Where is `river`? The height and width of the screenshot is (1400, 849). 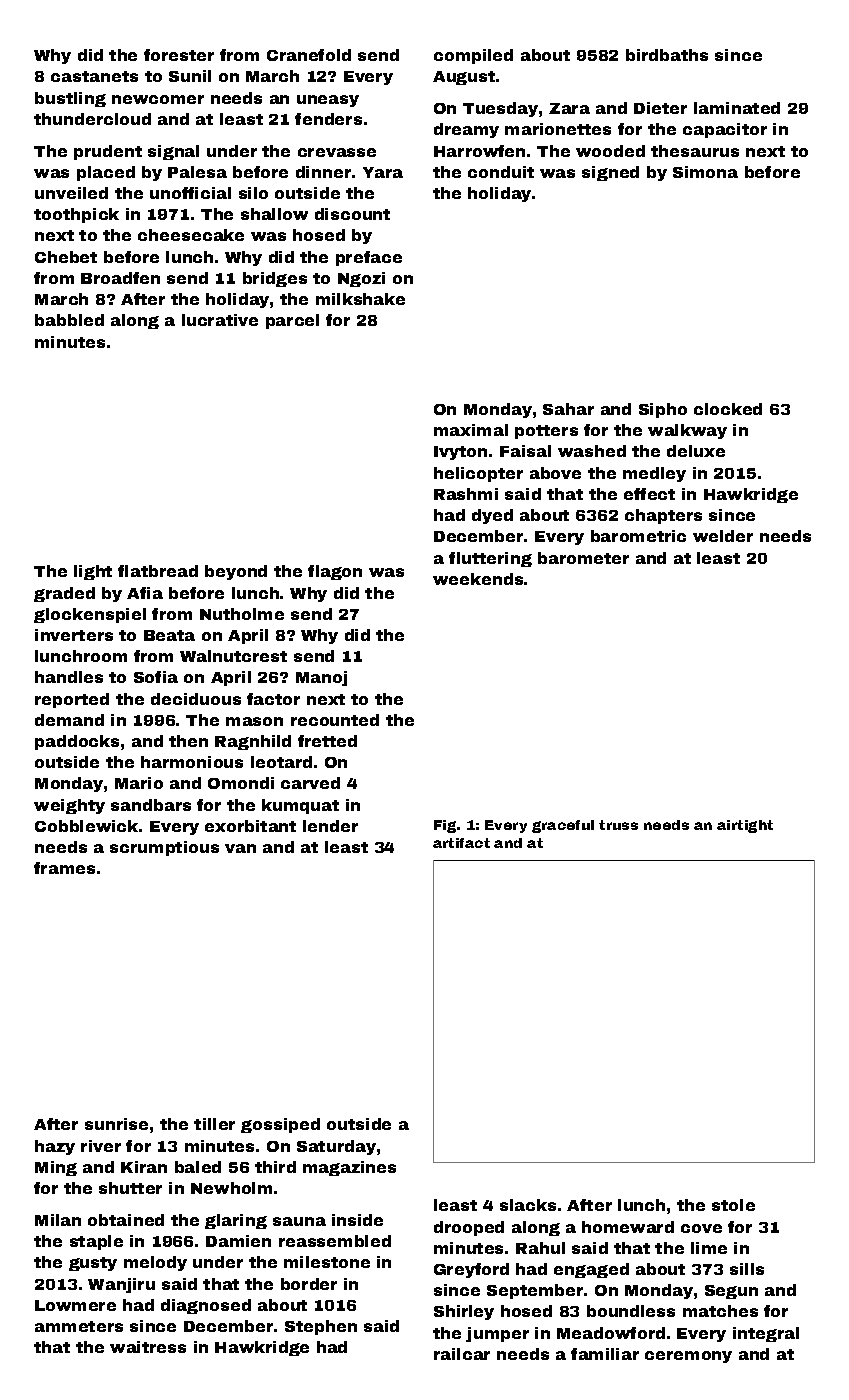 river is located at coordinates (101, 1146).
